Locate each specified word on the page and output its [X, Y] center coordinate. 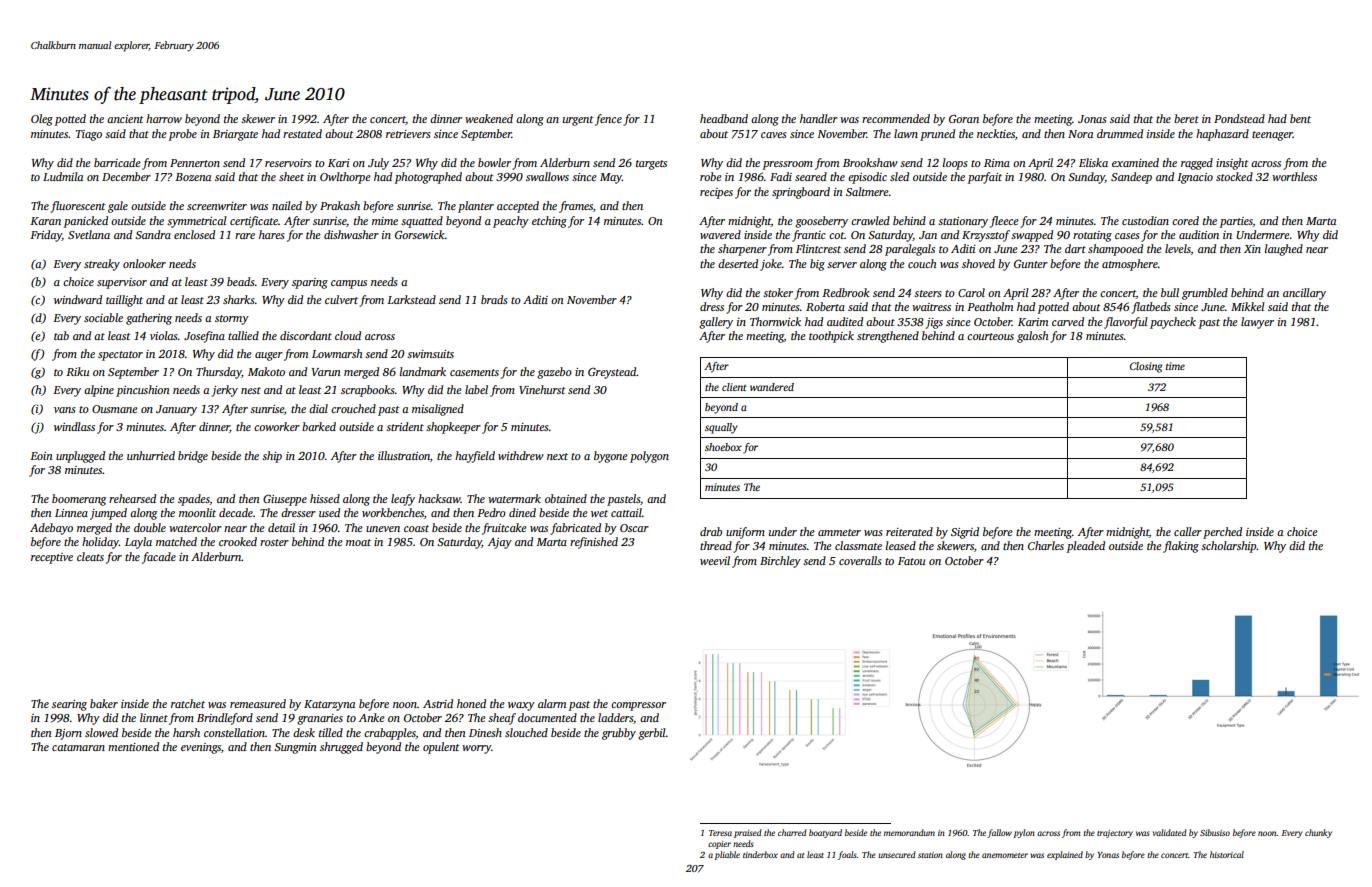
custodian [1145, 220]
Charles [1046, 545]
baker [104, 703]
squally [721, 428]
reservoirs [288, 163]
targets [651, 165]
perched [1222, 533]
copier [719, 845]
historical [1227, 854]
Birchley [780, 562]
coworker [277, 426]
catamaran [78, 747]
